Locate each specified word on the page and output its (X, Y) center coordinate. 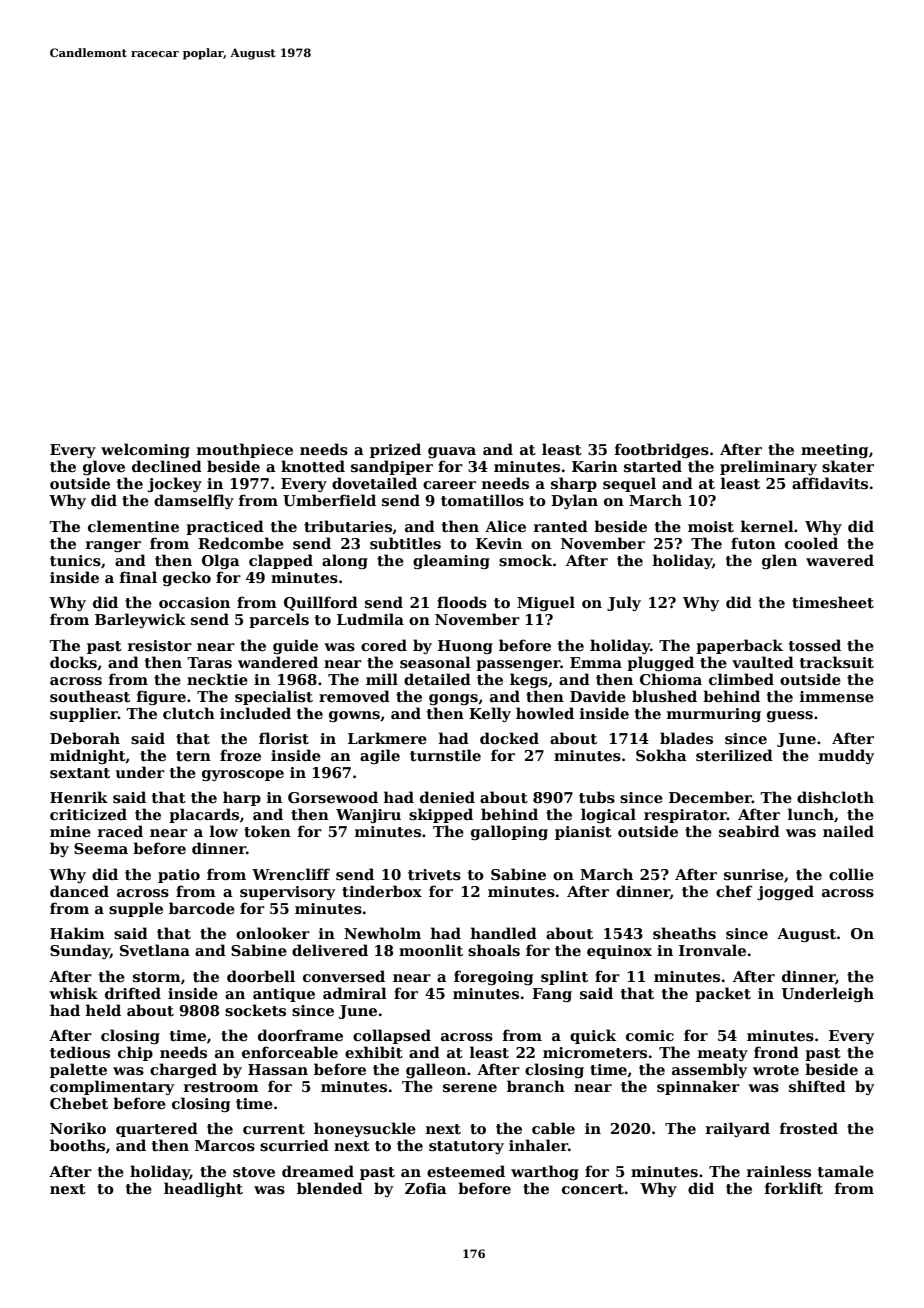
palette (78, 1070)
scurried (294, 1145)
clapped (281, 561)
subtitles (405, 543)
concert (593, 1189)
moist (711, 527)
